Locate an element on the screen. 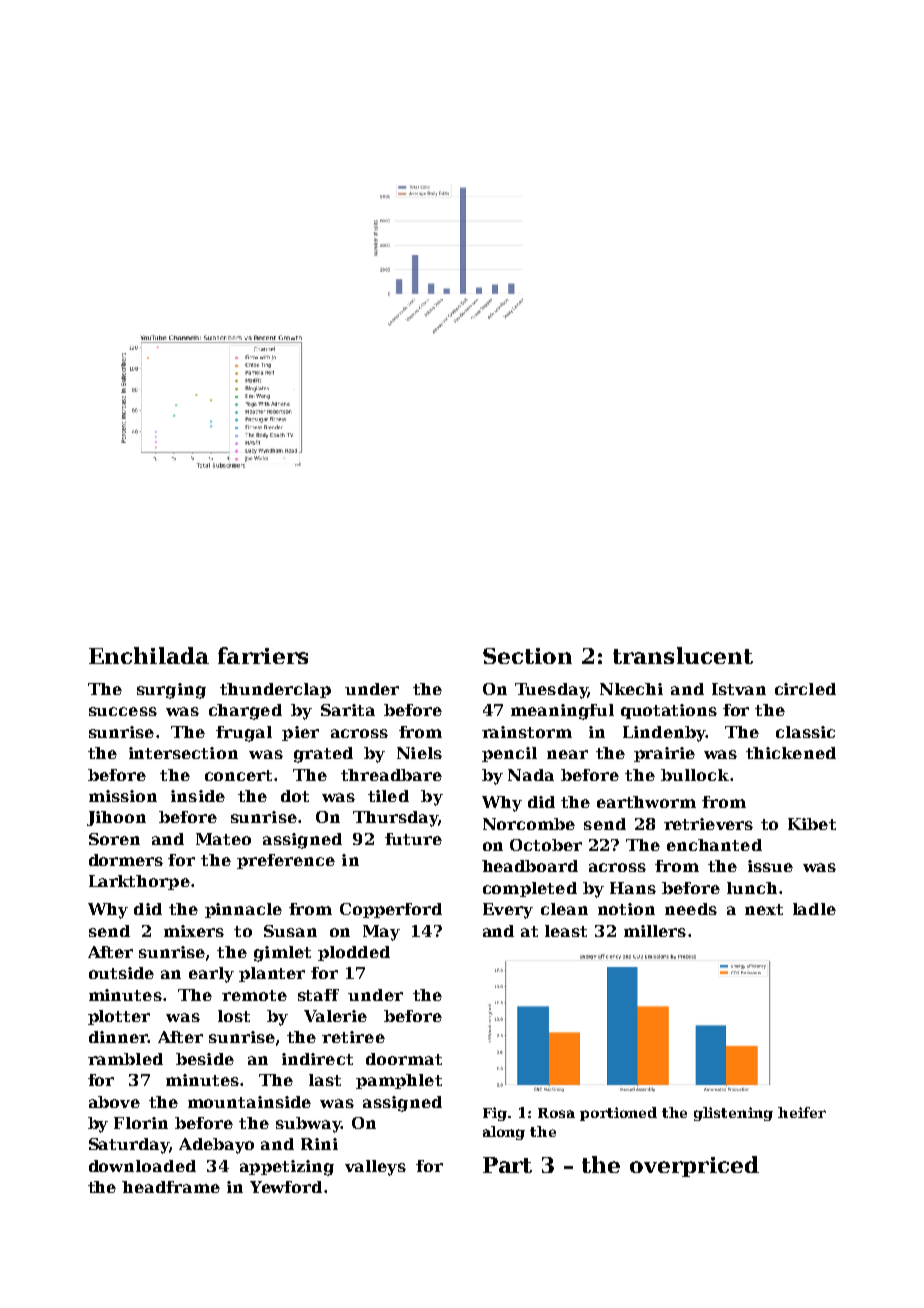 The height and width of the screenshot is (1308, 924). Enchilada is located at coordinates (149, 655).
